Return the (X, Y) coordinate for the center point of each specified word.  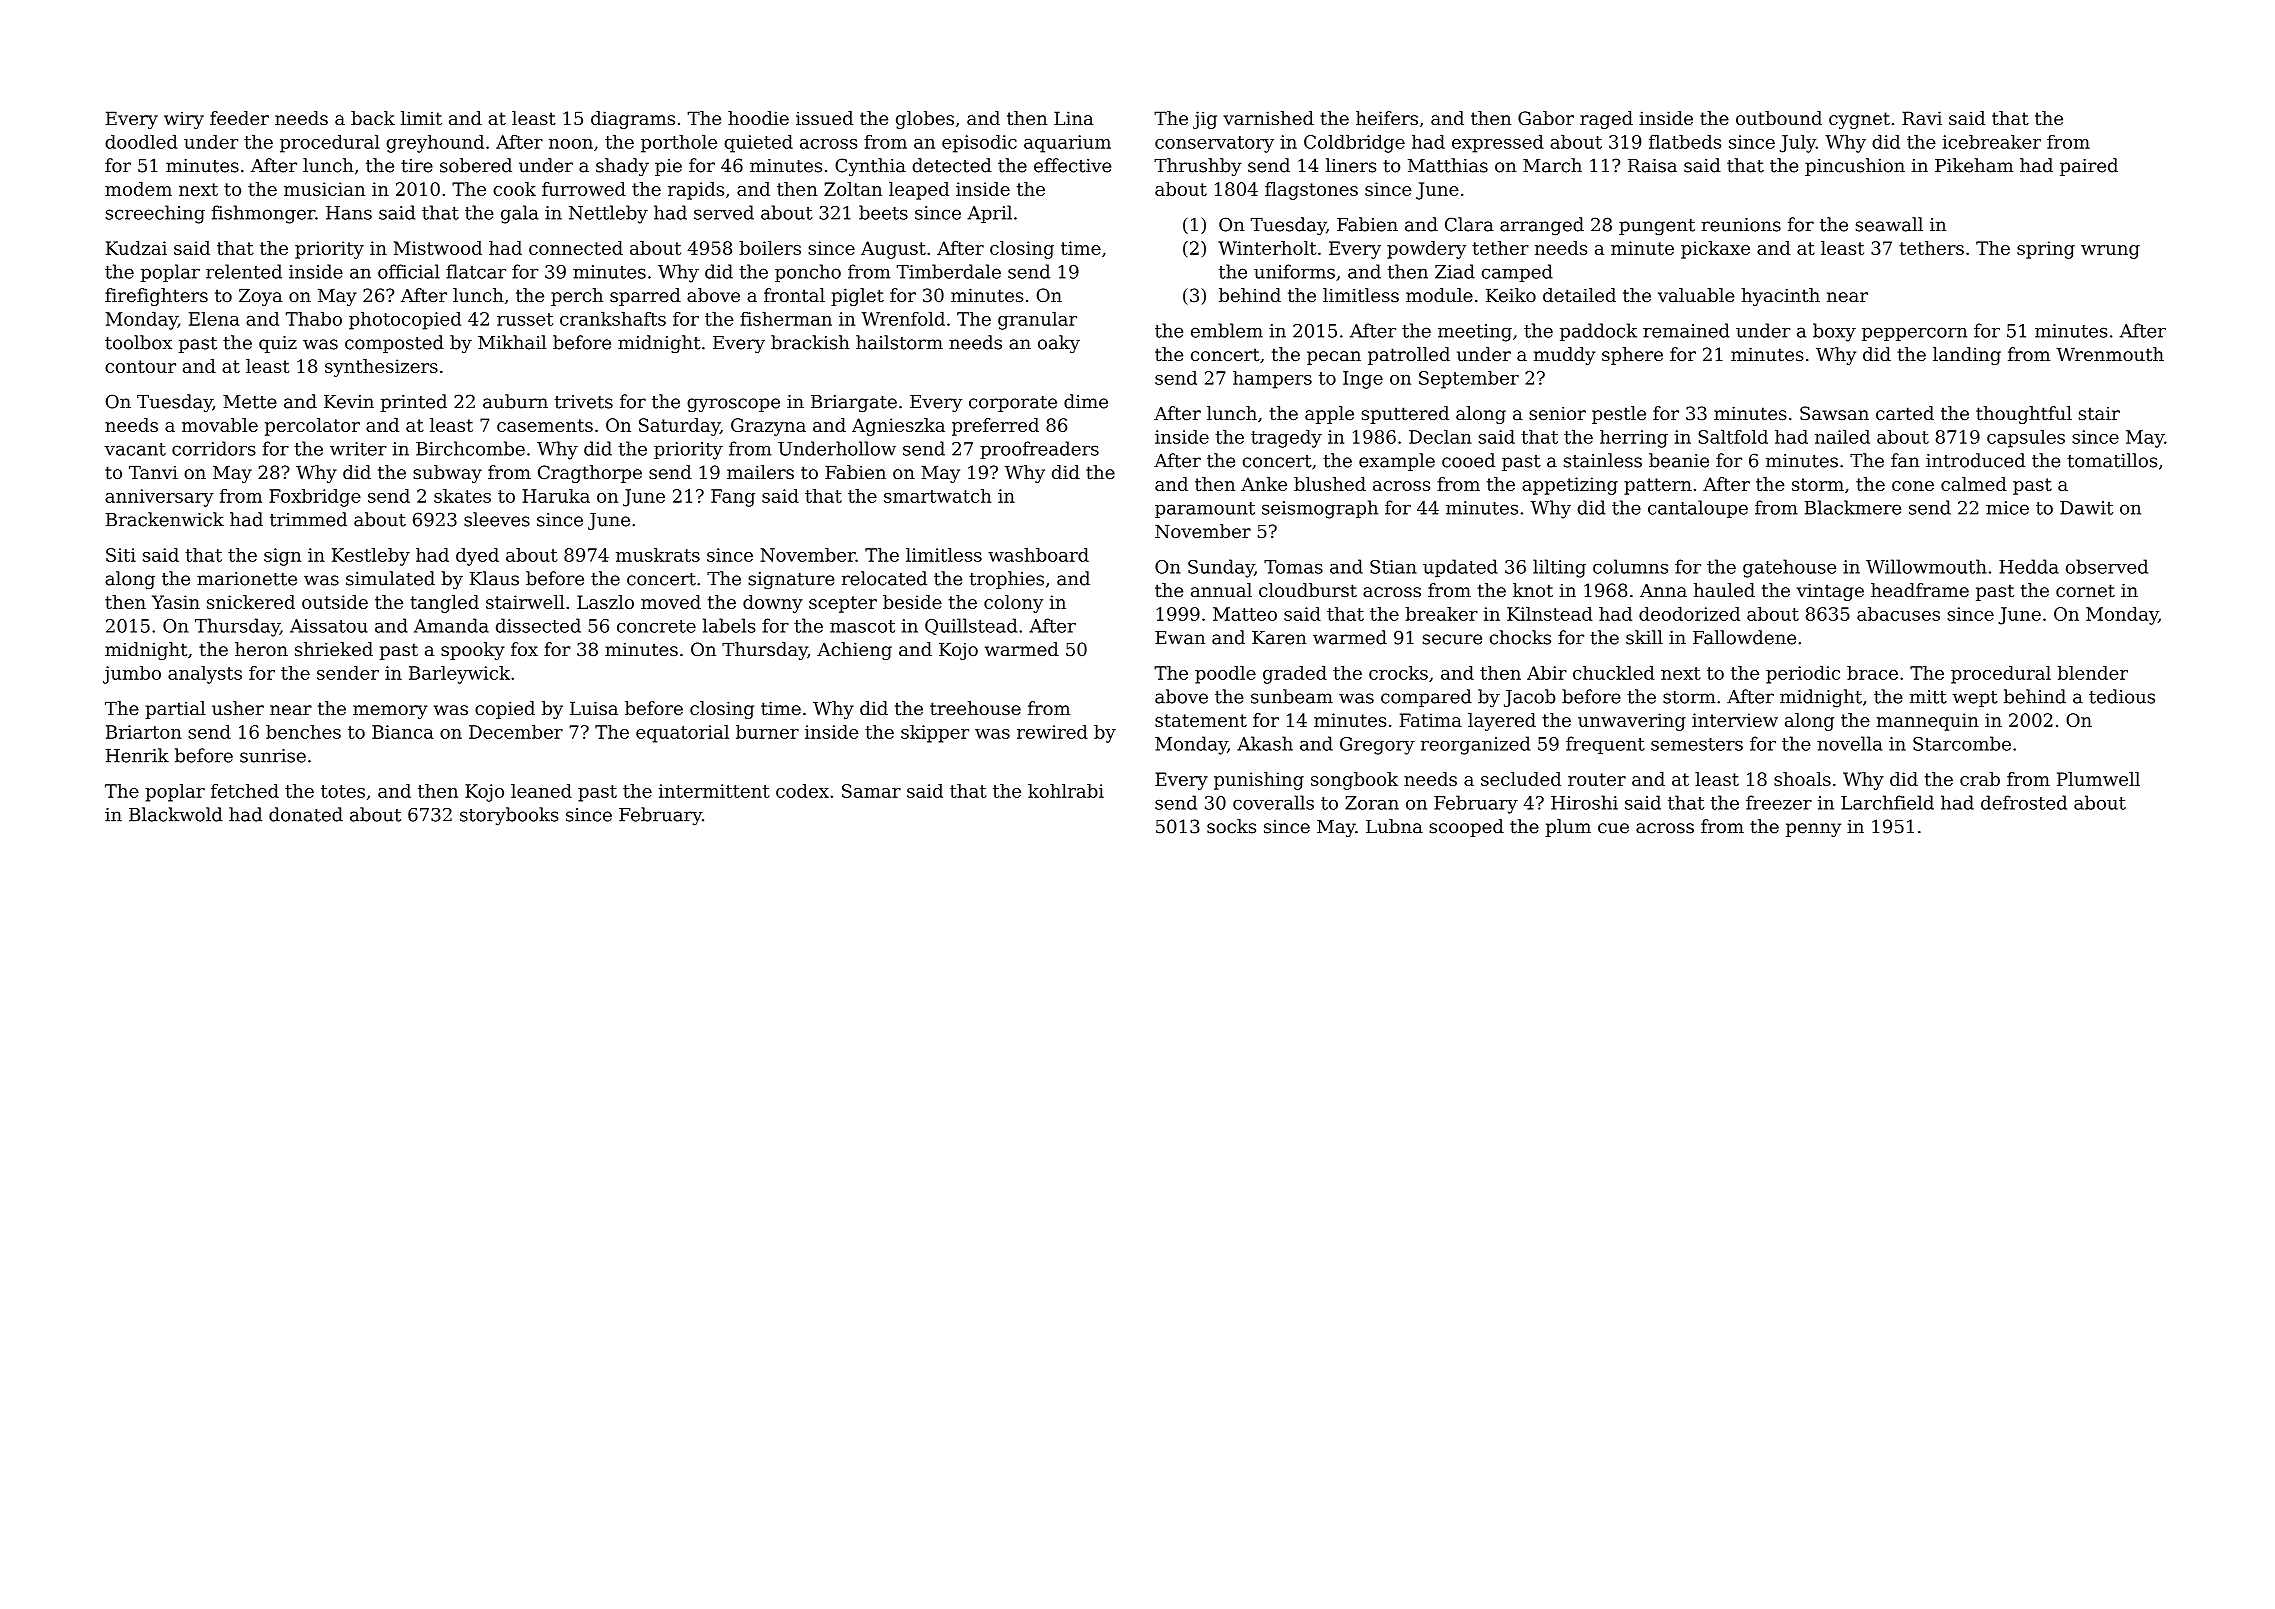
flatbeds (1685, 142)
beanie (1679, 460)
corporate (1013, 404)
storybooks (509, 816)
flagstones (1311, 191)
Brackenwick (165, 519)
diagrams (633, 120)
